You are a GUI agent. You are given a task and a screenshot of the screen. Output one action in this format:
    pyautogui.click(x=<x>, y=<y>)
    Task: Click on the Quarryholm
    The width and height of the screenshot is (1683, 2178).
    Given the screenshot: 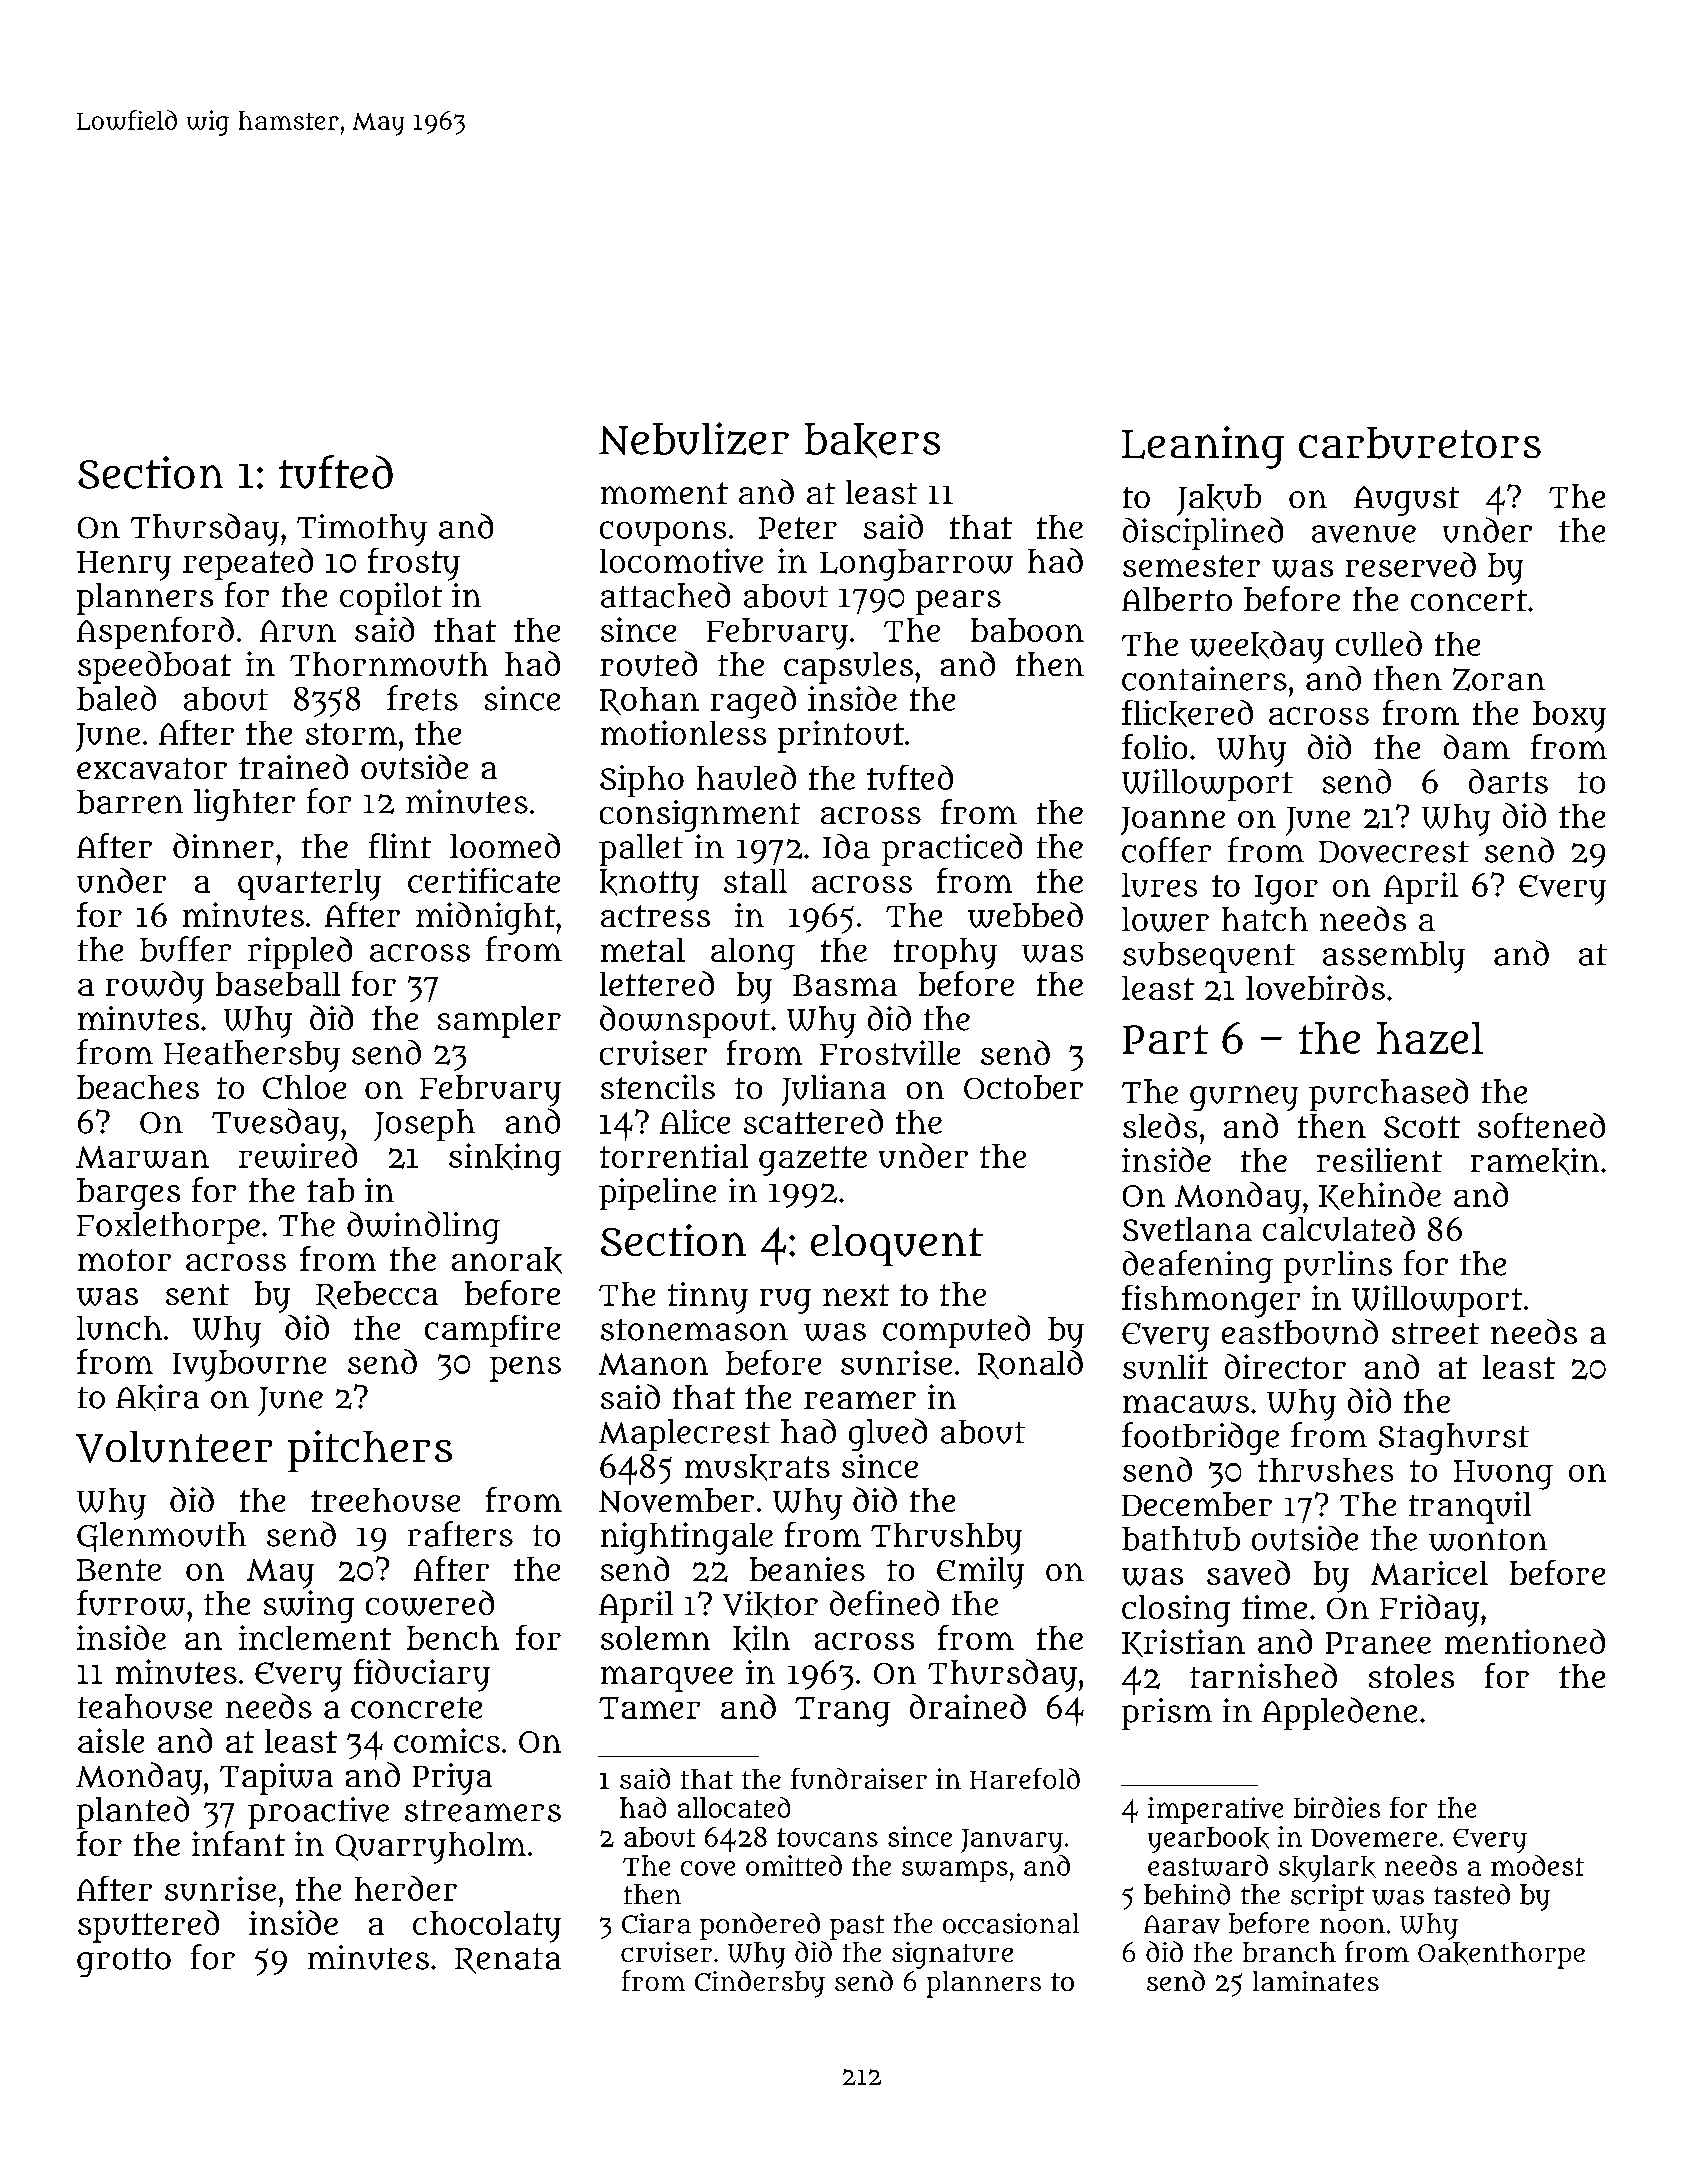 What is the action you would take?
    pyautogui.click(x=431, y=1848)
